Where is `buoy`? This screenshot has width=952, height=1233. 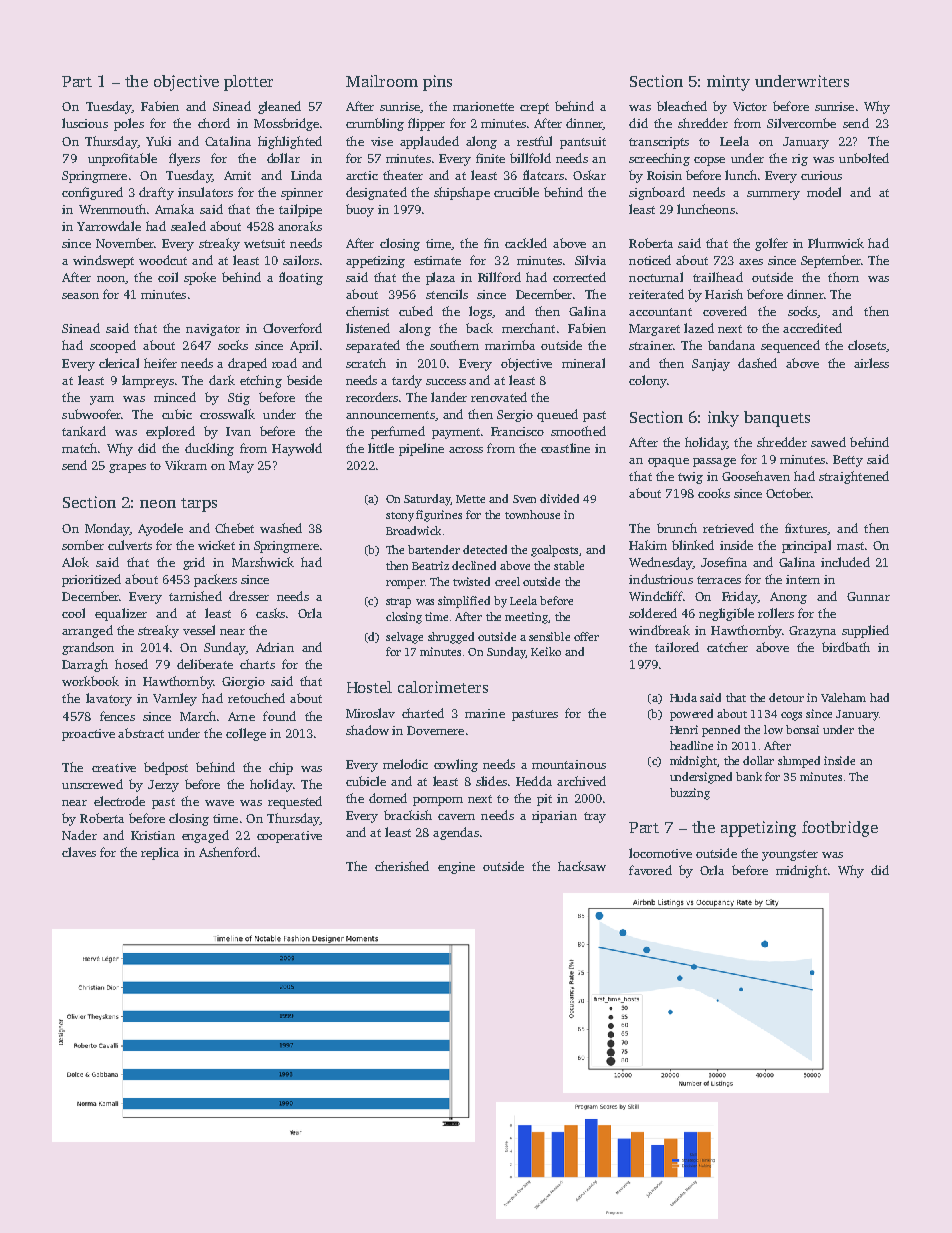 buoy is located at coordinates (360, 210).
